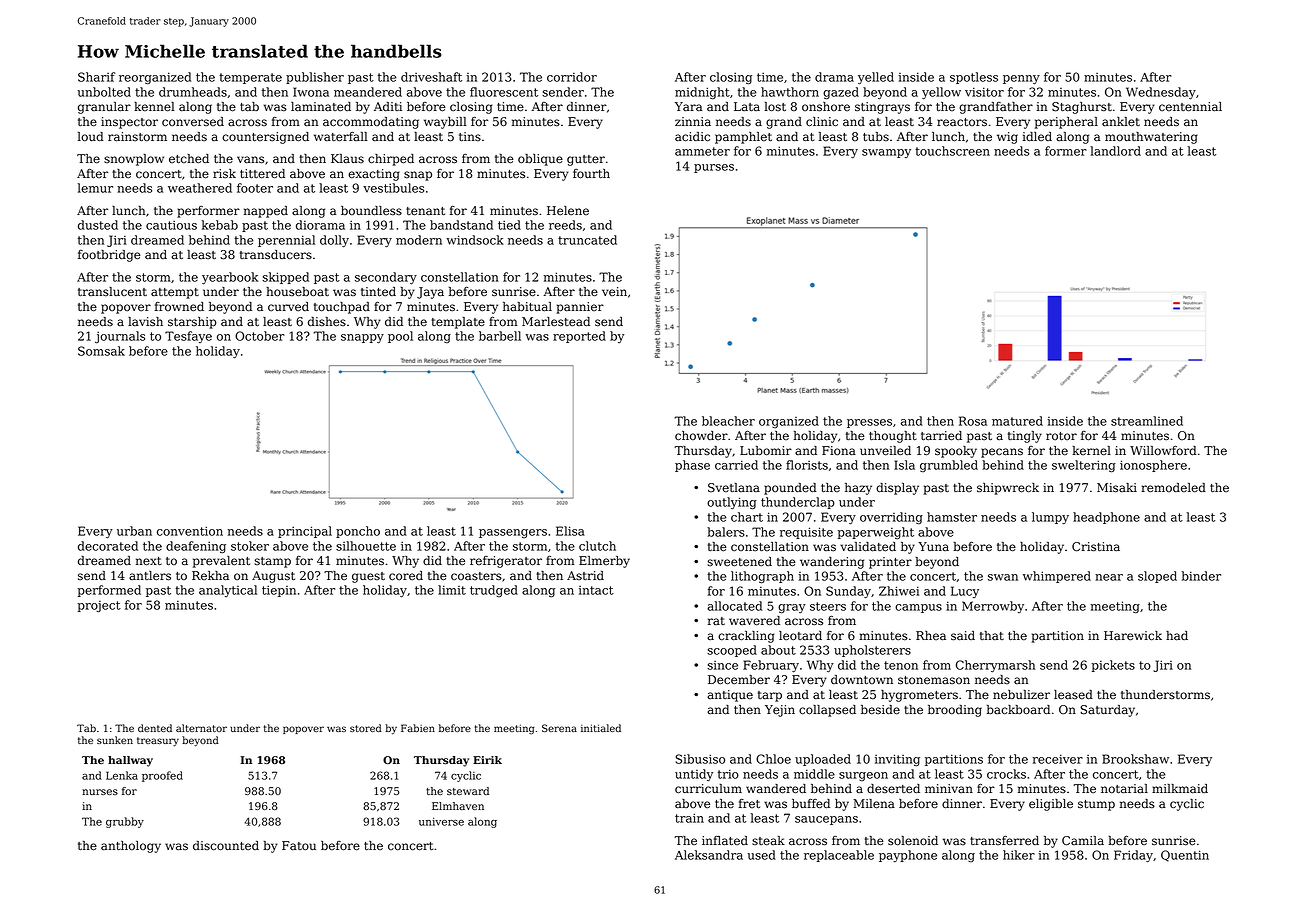  What do you see at coordinates (702, 151) in the document?
I see `ammeter` at bounding box center [702, 151].
